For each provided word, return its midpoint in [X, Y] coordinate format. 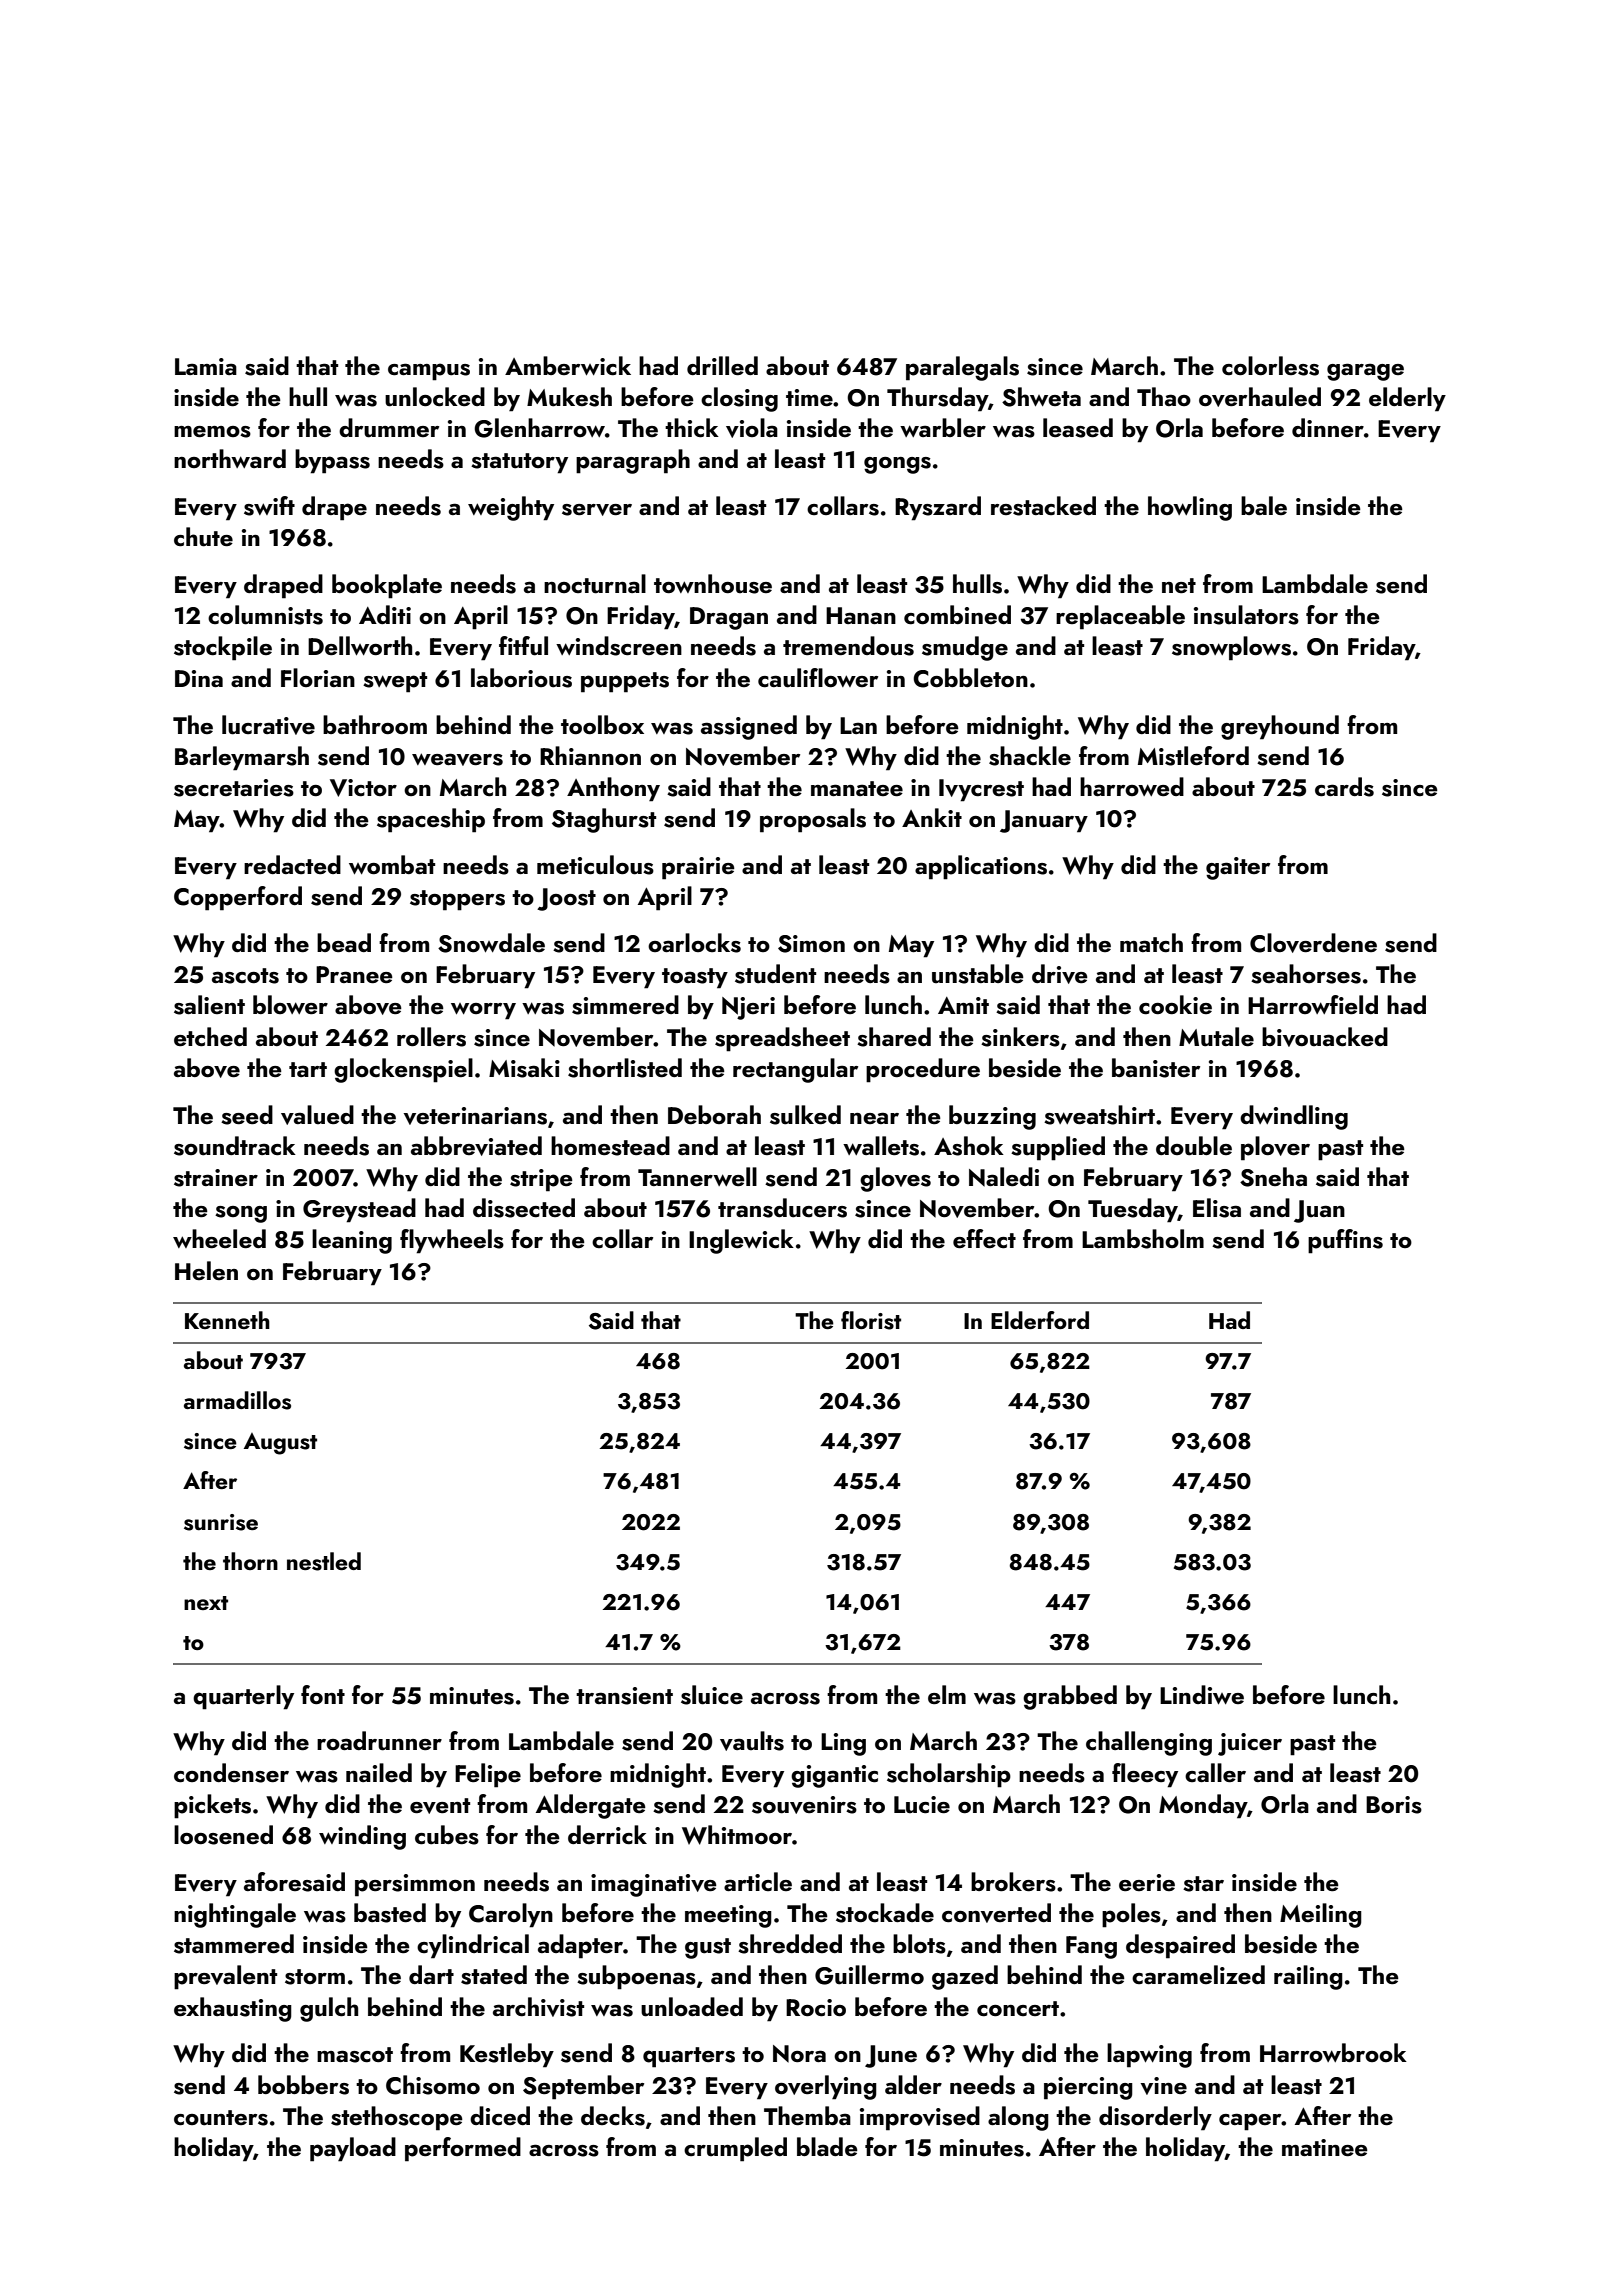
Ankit [932, 817]
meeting [728, 1916]
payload [353, 2149]
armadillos [237, 1400]
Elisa [1217, 1208]
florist [871, 1320]
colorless [1270, 366]
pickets [212, 1806]
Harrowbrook [1333, 2052]
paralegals [962, 368]
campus [429, 372]
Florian [318, 677]
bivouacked [1325, 1037]
